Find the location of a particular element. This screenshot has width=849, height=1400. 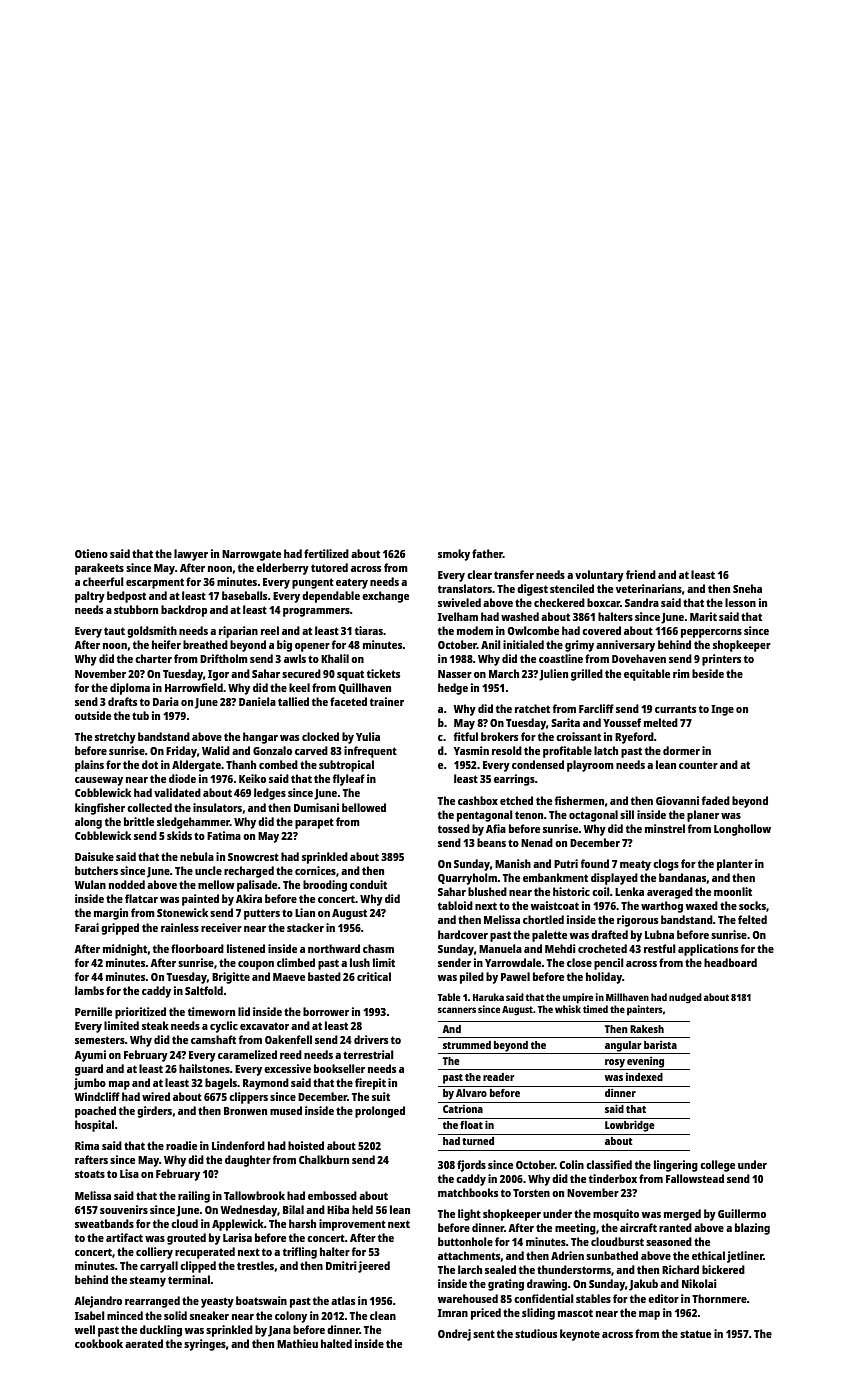

Sneha is located at coordinates (747, 588).
